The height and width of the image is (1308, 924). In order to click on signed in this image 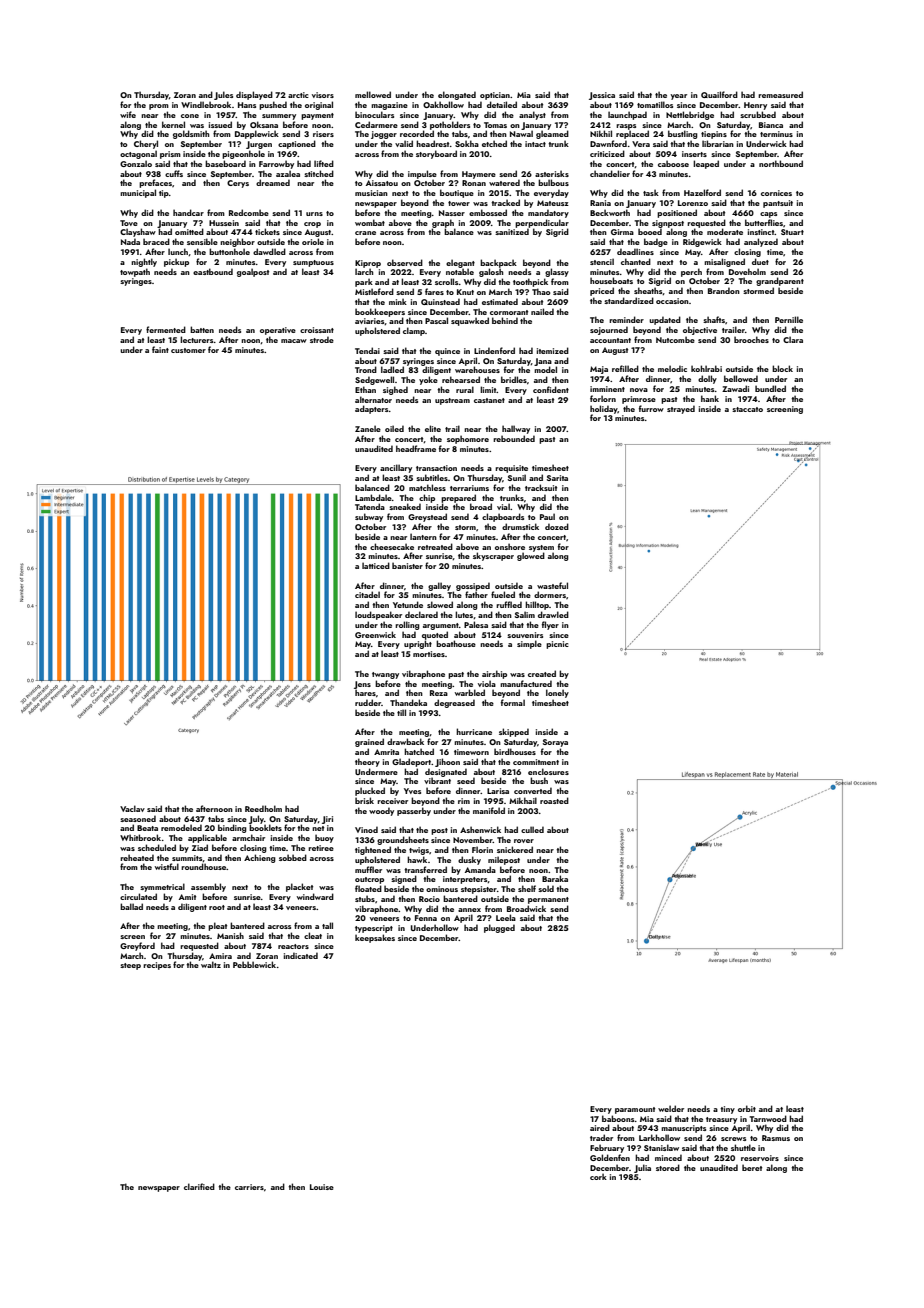, I will do `click(404, 879)`.
